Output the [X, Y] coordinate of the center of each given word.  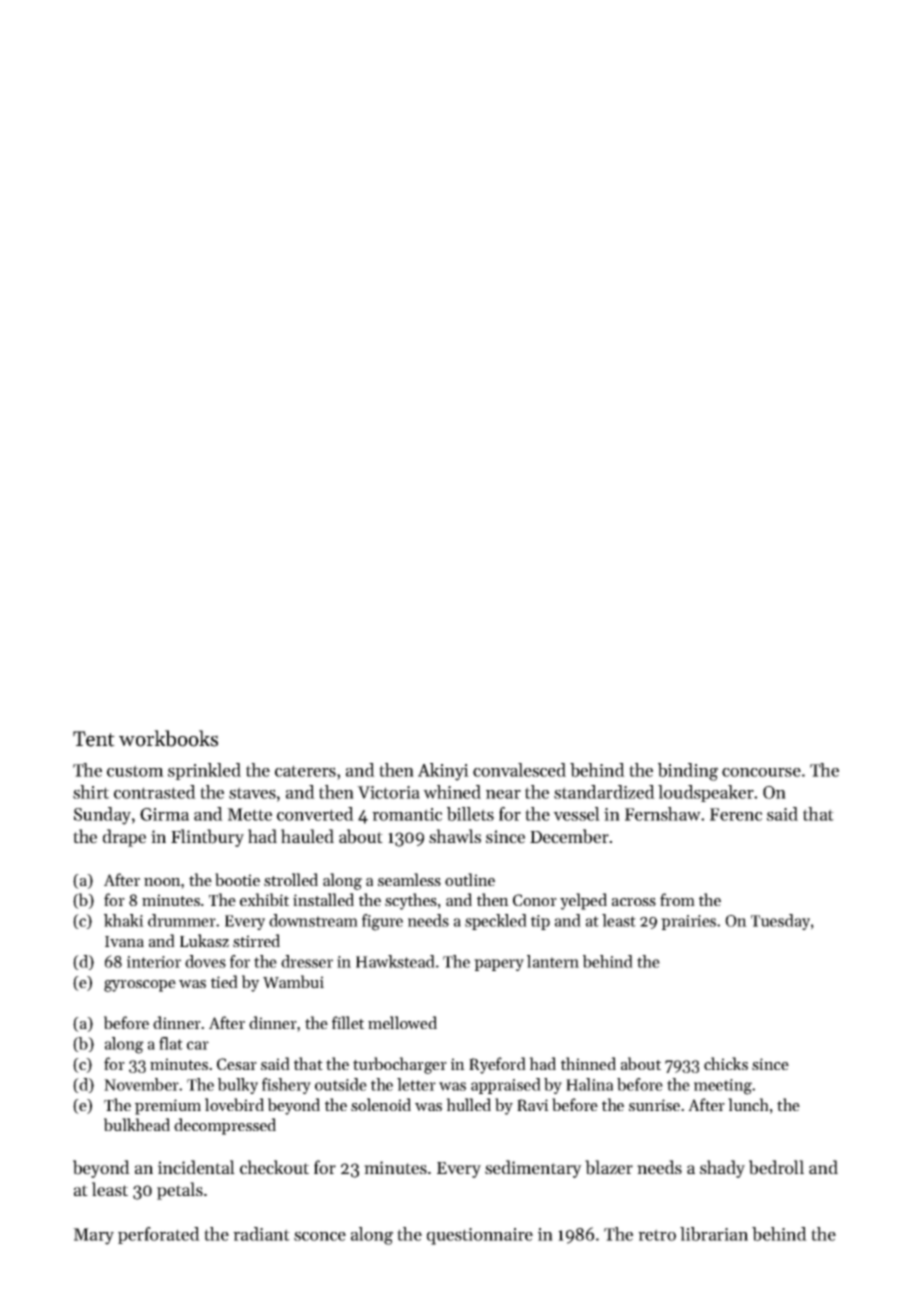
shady [722, 1169]
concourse [761, 772]
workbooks [168, 738]
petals [180, 1191]
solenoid [381, 1104]
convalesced [519, 770]
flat [171, 1043]
